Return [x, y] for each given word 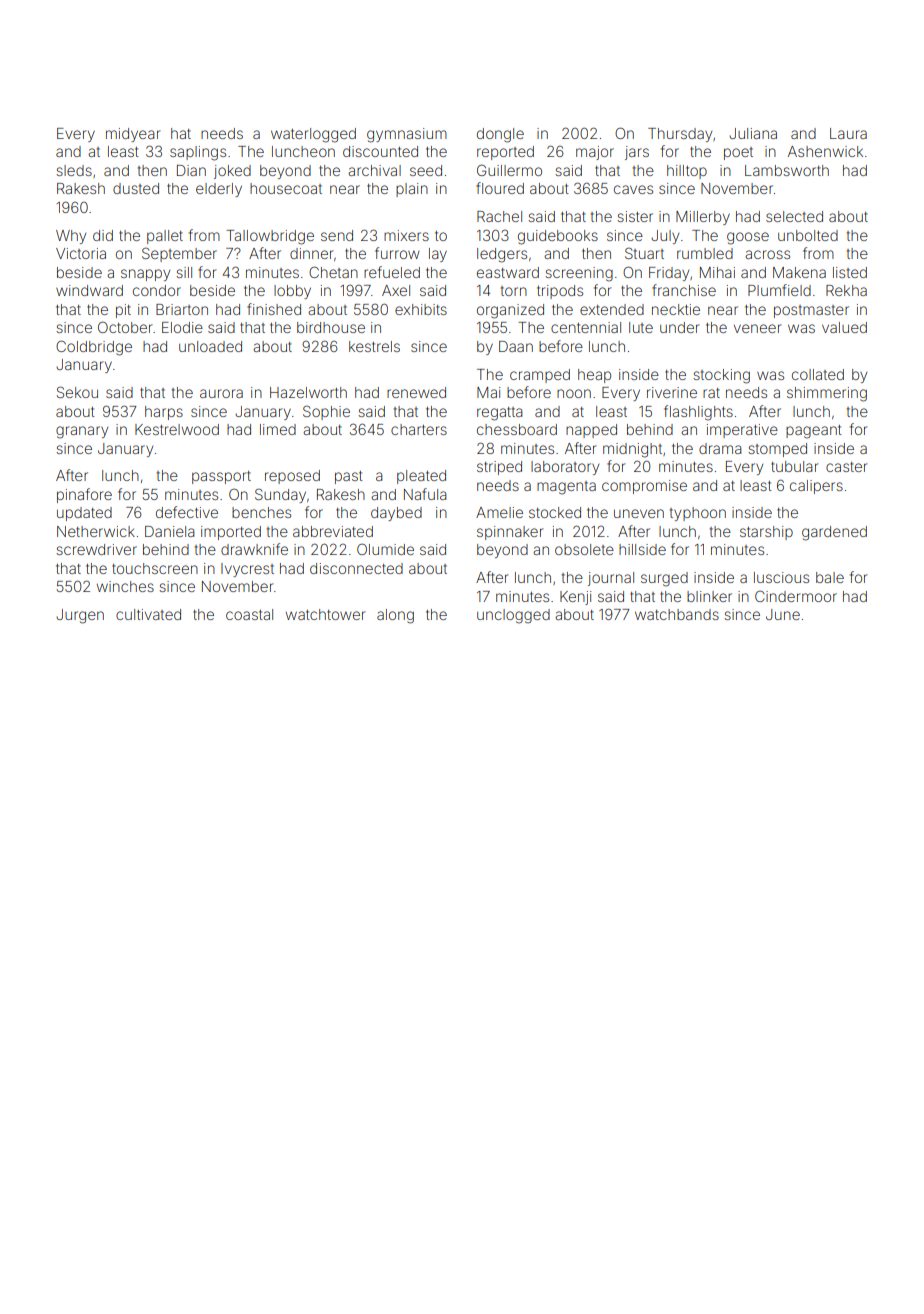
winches [125, 586]
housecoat [286, 188]
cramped [540, 376]
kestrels [374, 346]
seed [426, 170]
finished [274, 309]
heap [594, 376]
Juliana [753, 133]
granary [82, 432]
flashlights [698, 413]
